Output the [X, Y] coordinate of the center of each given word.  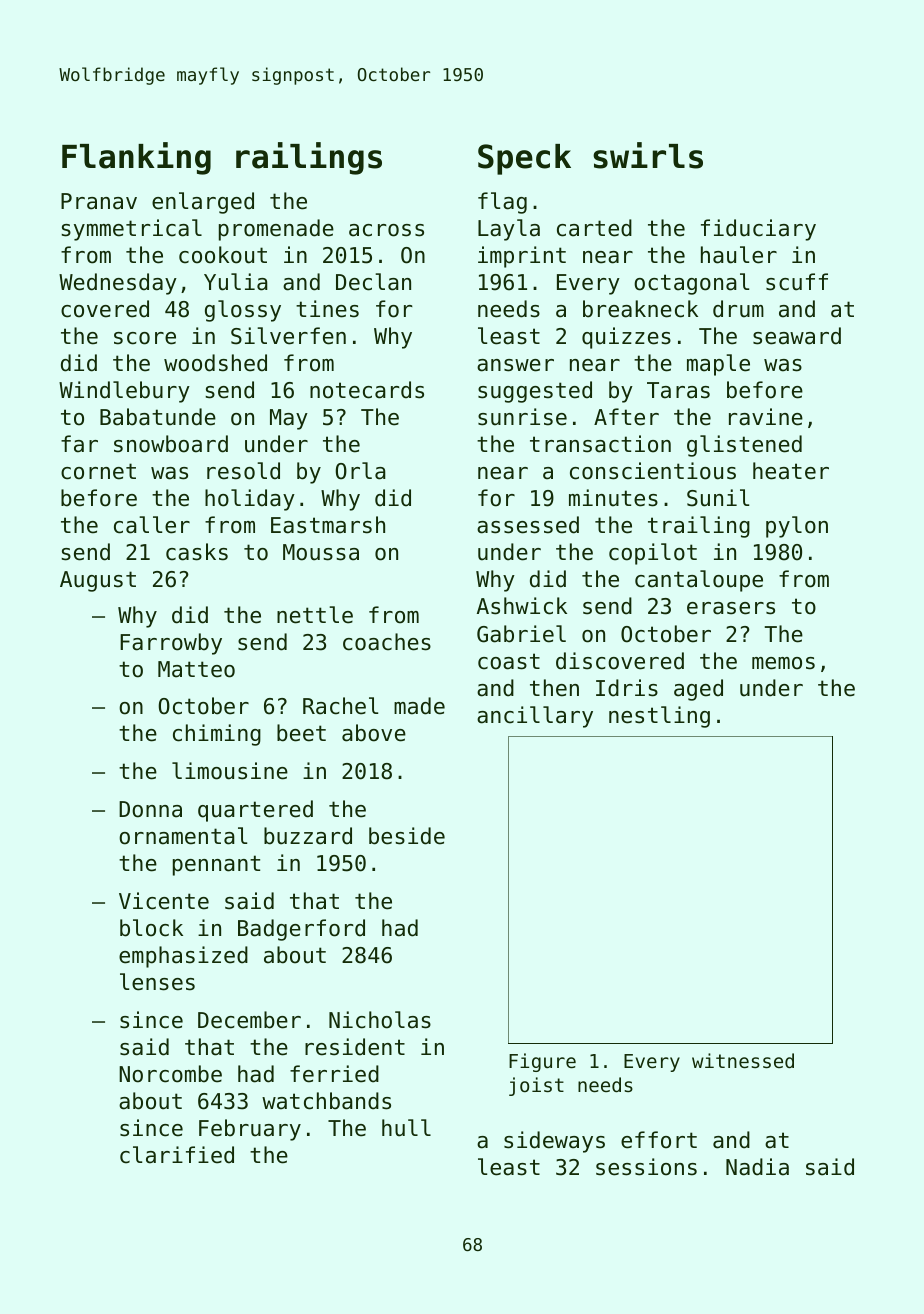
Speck [524, 159]
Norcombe [170, 1074]
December [249, 1020]
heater [791, 471]
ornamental [183, 836]
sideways [554, 1142]
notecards [367, 390]
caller [152, 525]
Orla [361, 471]
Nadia [757, 1167]
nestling [659, 717]
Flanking [136, 158]
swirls [648, 155]
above [374, 733]
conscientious [653, 471]
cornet [98, 471]
